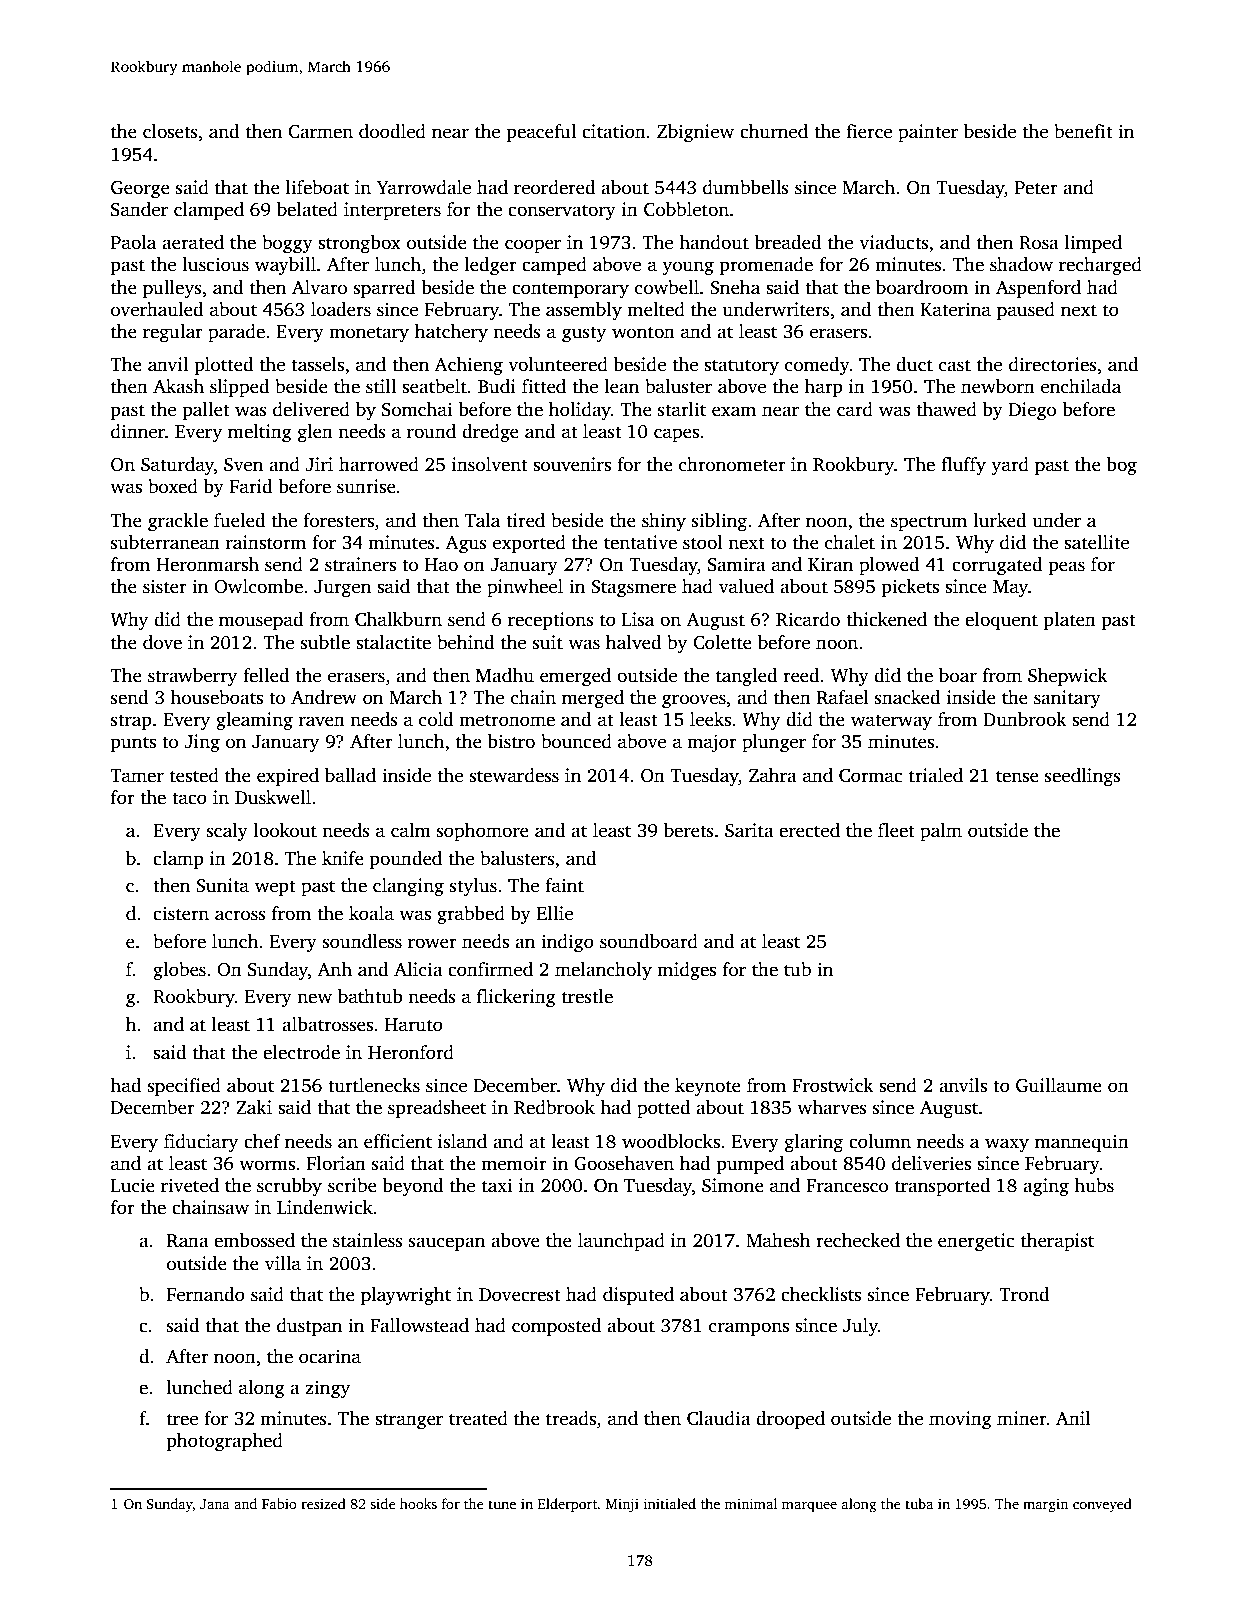  Describe the element at coordinates (502, 1504) in the document. I see `tune` at that location.
